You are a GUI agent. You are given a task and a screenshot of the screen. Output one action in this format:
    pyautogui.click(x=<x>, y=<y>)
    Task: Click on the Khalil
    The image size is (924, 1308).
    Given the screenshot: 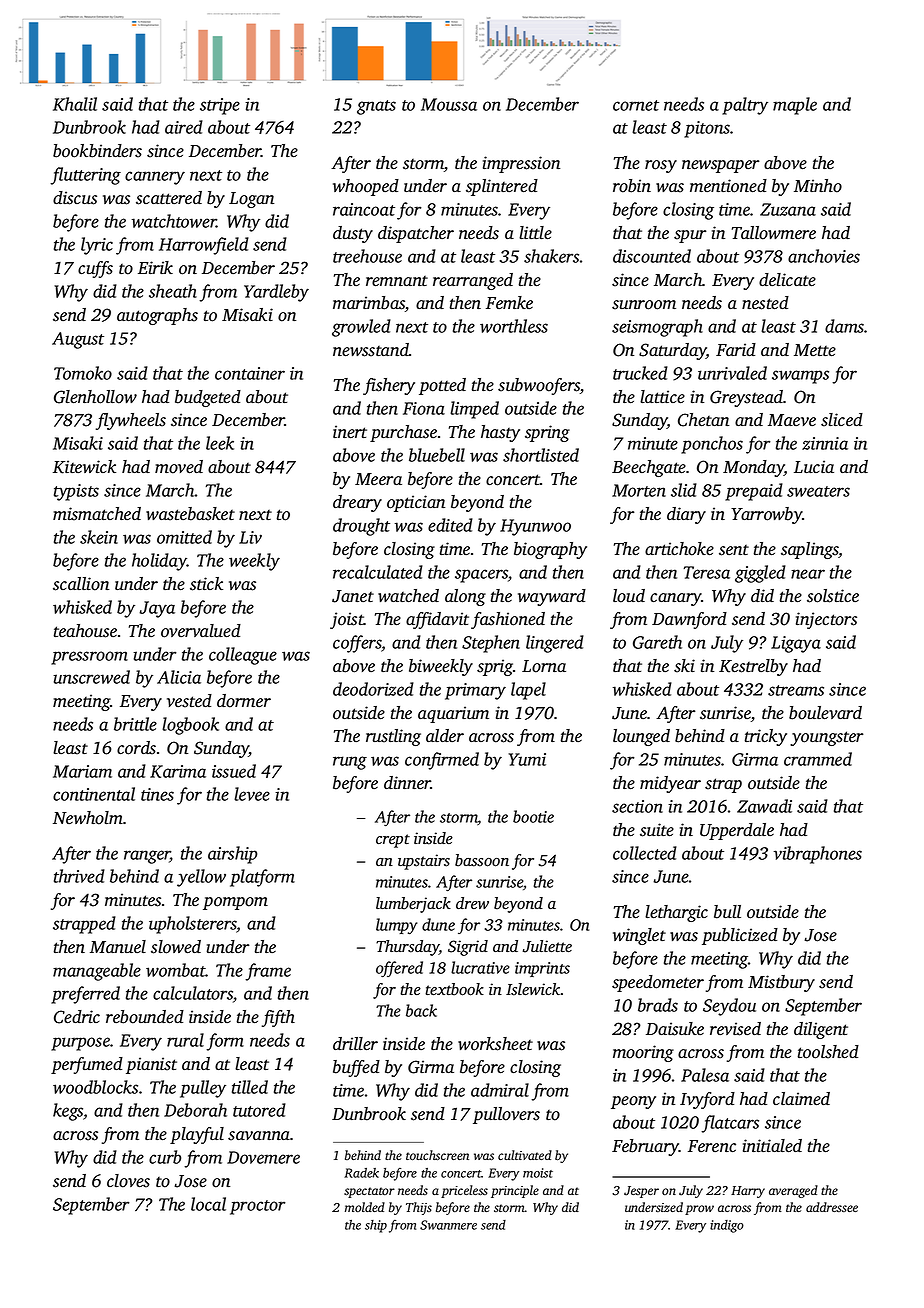 What is the action you would take?
    pyautogui.click(x=75, y=104)
